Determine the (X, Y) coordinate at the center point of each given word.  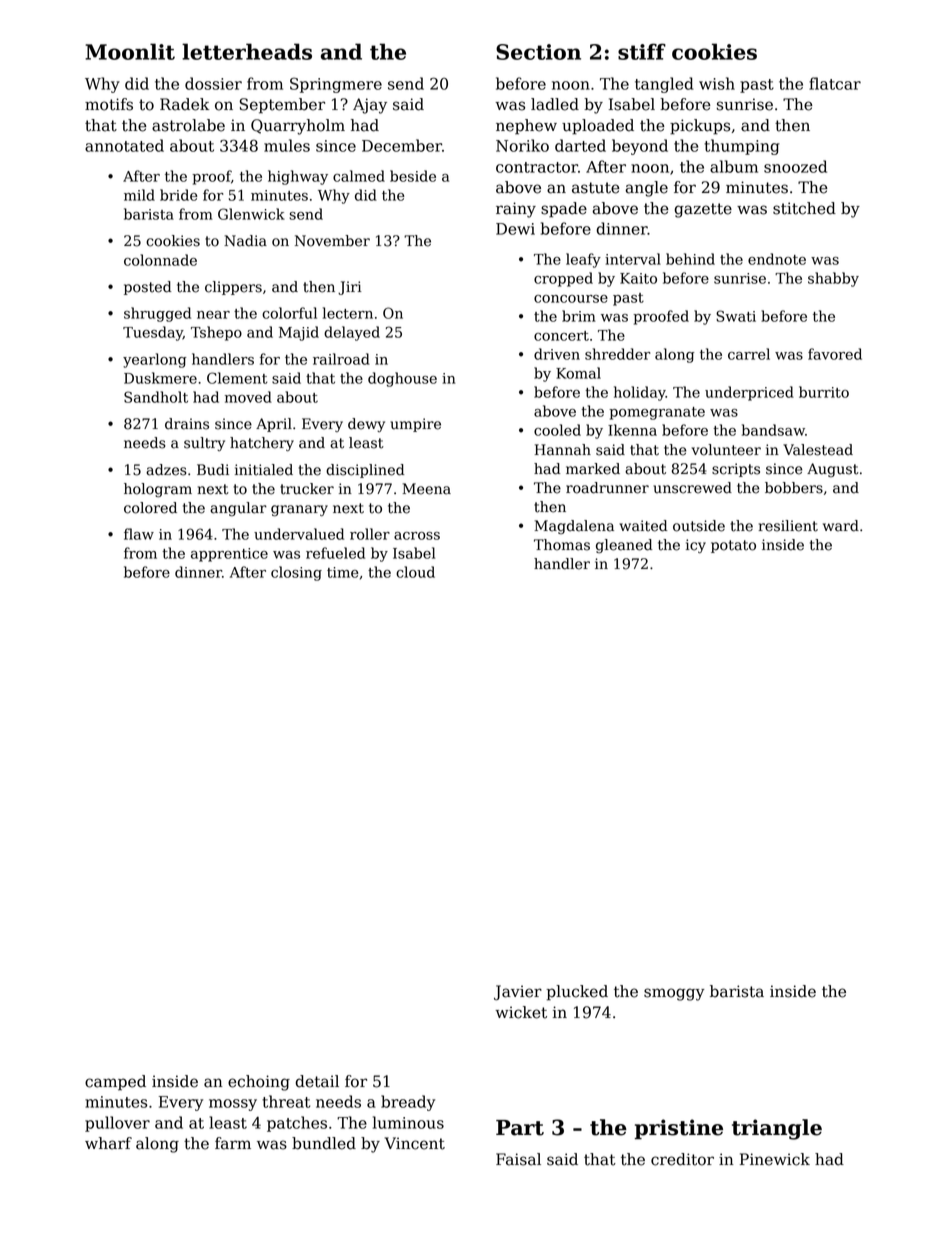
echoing (259, 1083)
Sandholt (156, 397)
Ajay (370, 106)
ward (841, 526)
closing (296, 573)
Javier (518, 993)
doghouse (402, 379)
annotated (124, 145)
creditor (682, 1159)
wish (717, 83)
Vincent (415, 1143)
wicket (521, 1012)
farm (233, 1143)
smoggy (674, 994)
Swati (736, 316)
